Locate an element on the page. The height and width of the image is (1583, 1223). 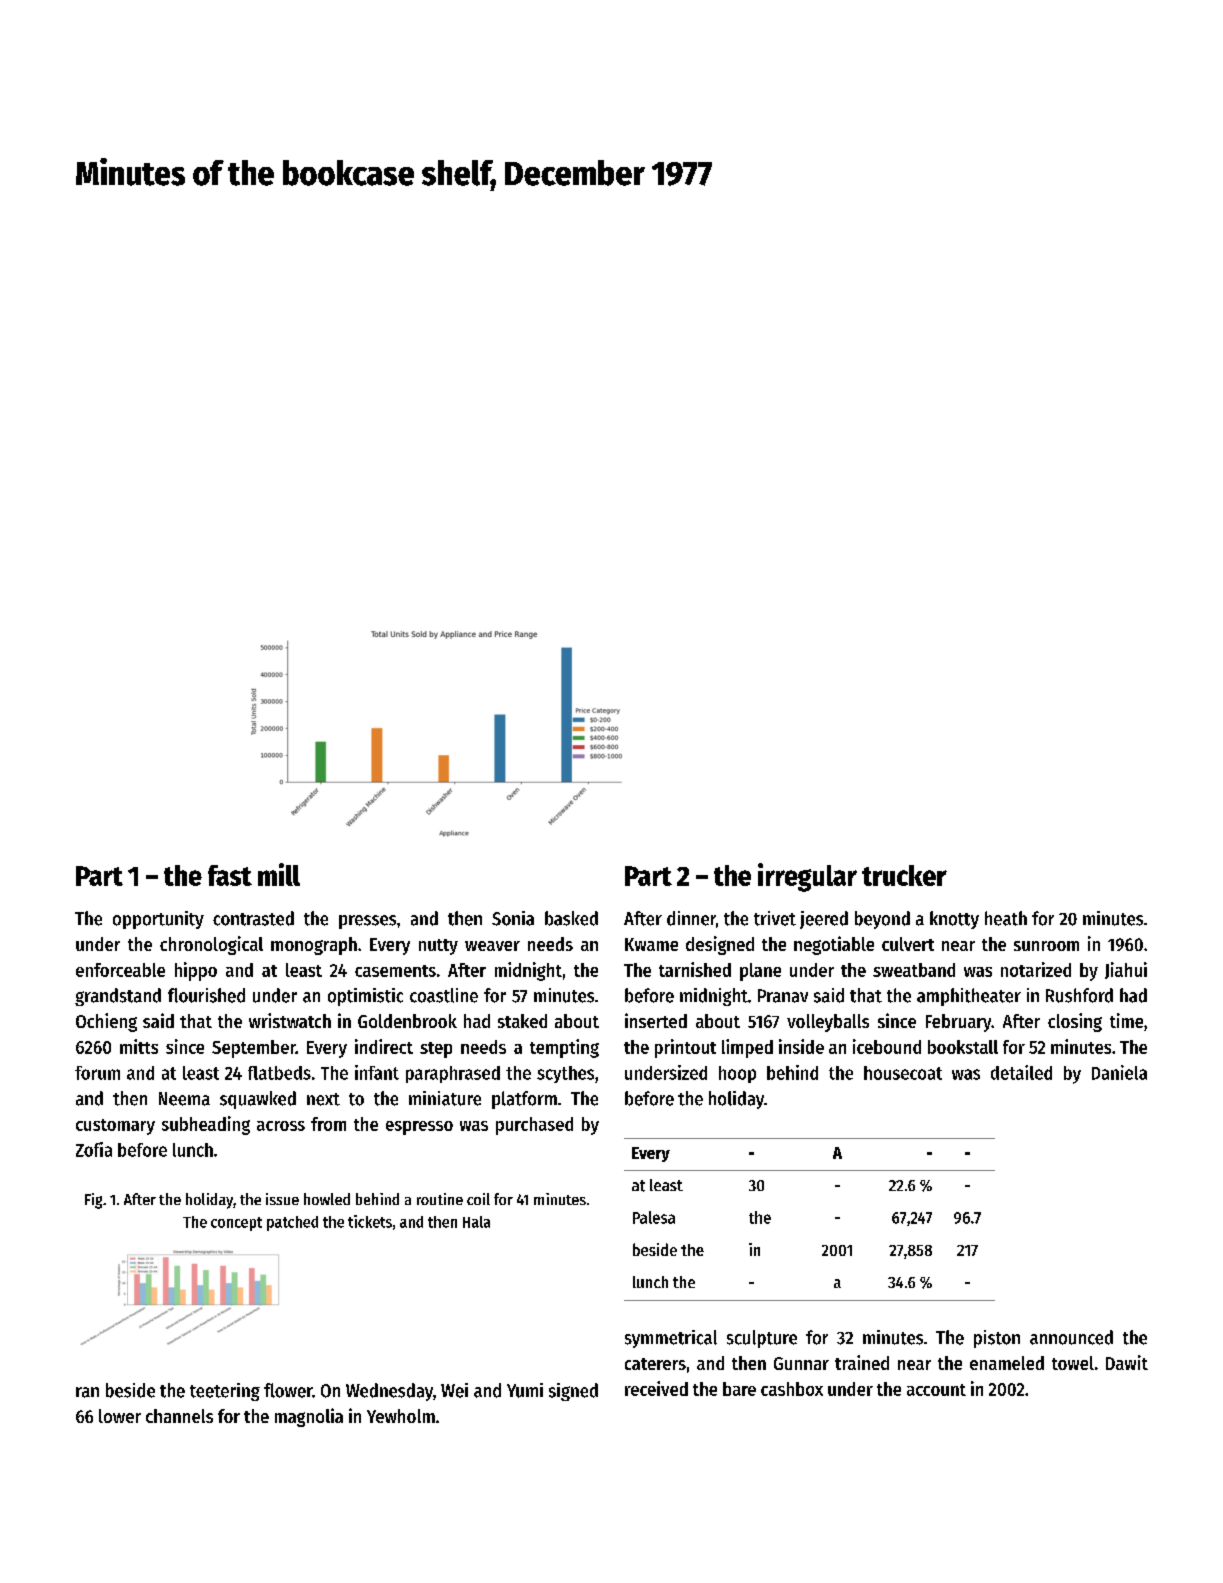
Palesa is located at coordinates (654, 1217).
